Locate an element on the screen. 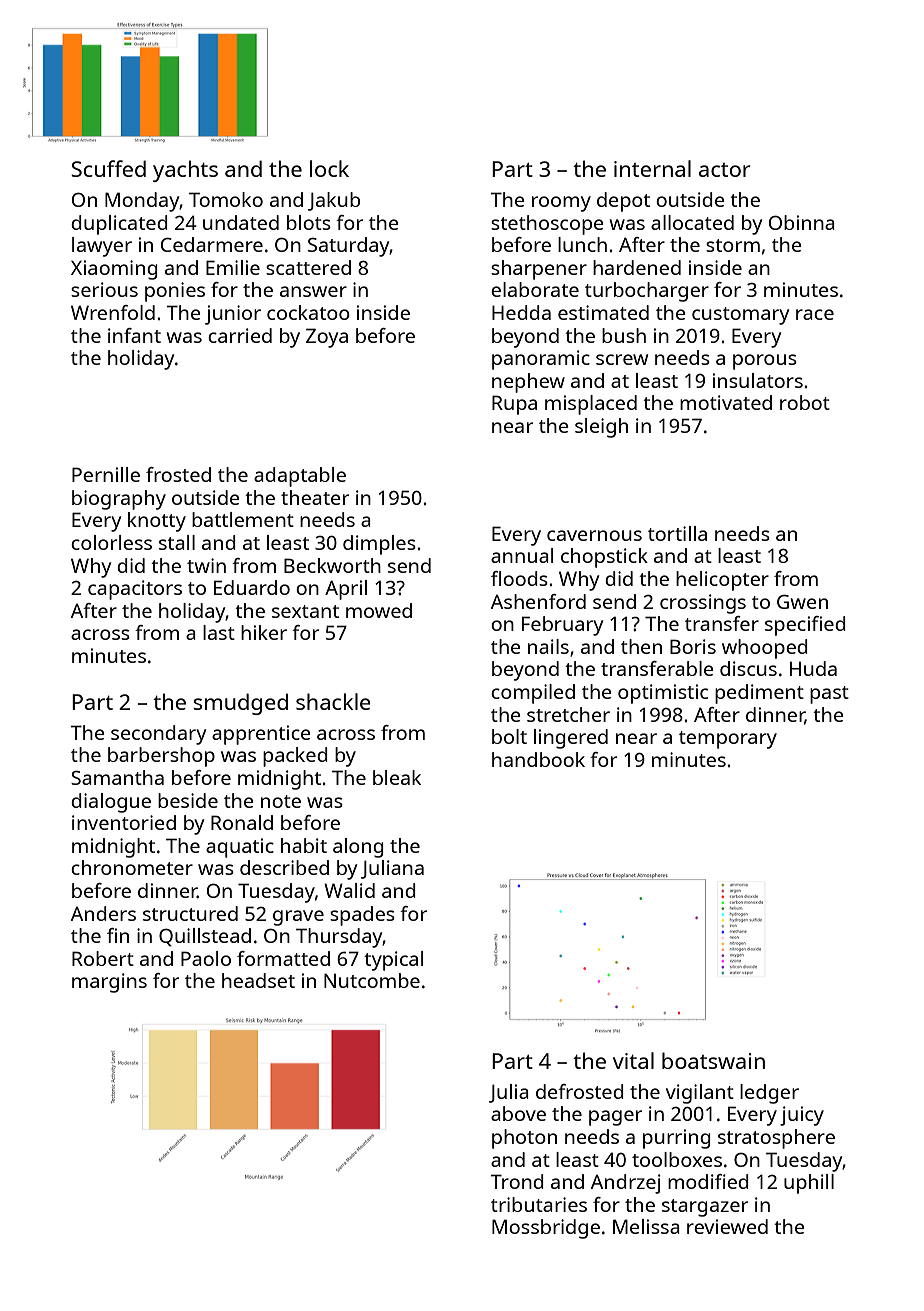 Image resolution: width=924 pixels, height=1311 pixels. roomy is located at coordinates (561, 204).
